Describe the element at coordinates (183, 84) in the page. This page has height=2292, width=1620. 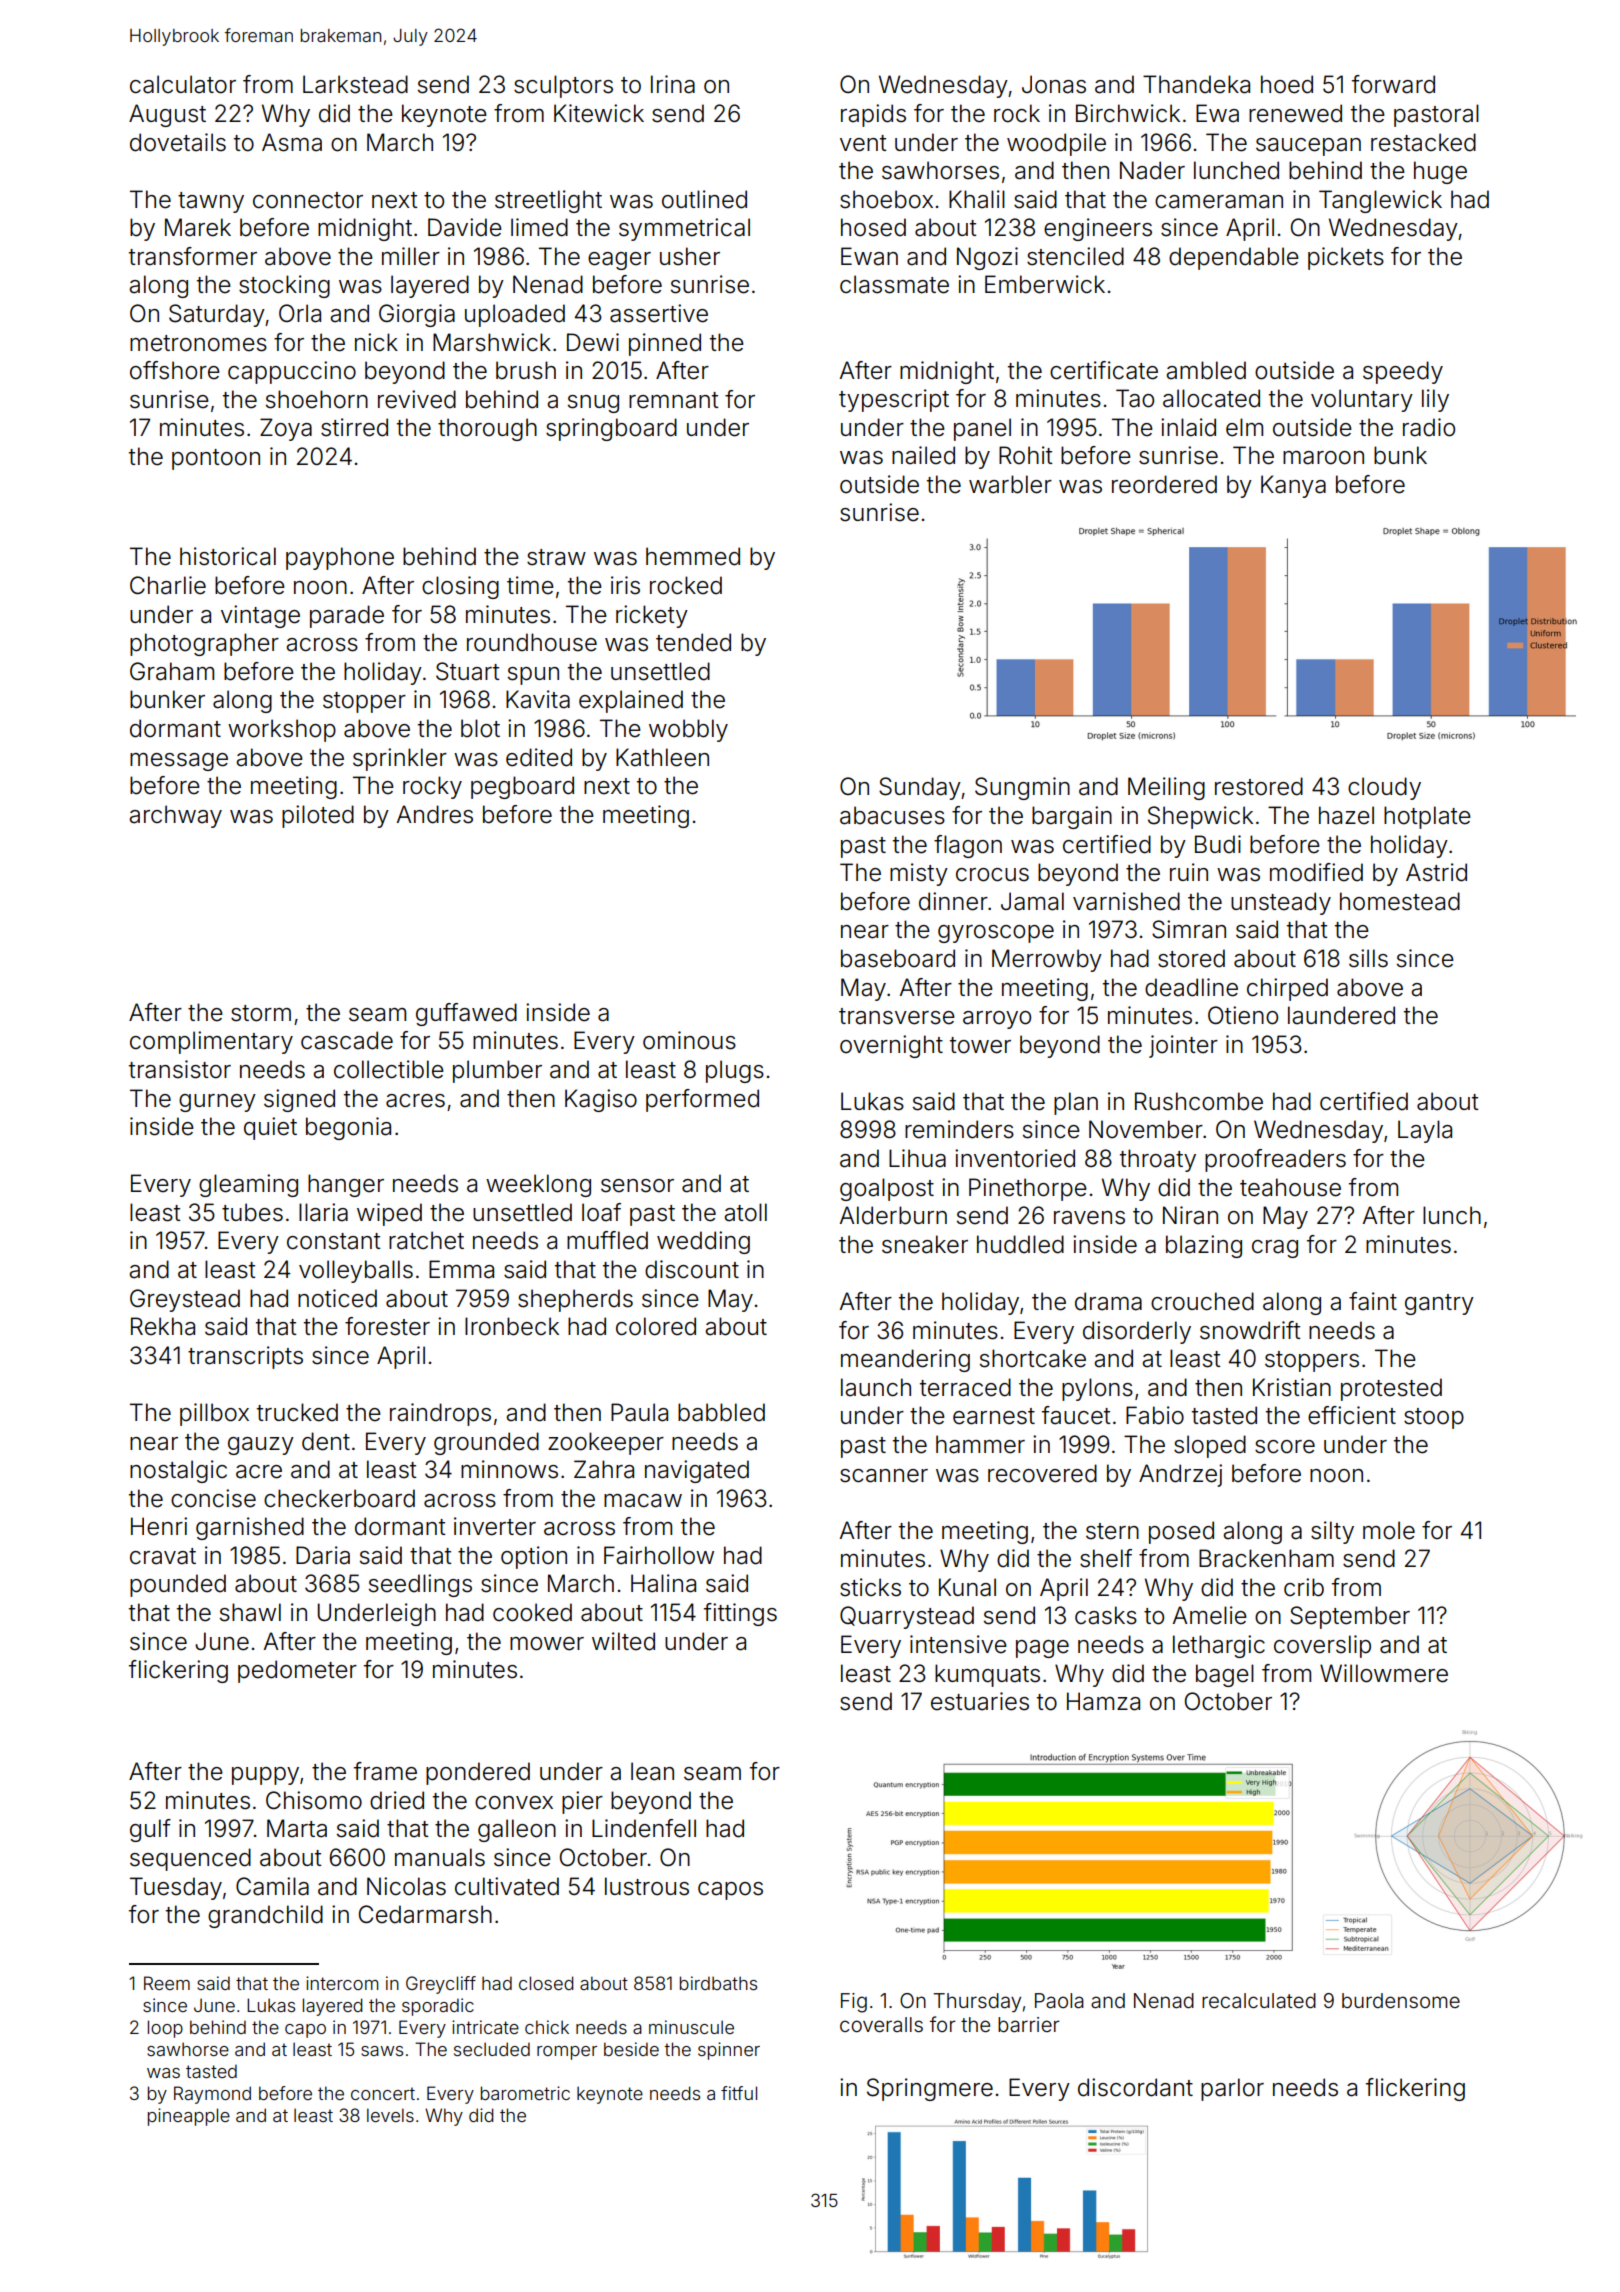
I see `calculator` at that location.
